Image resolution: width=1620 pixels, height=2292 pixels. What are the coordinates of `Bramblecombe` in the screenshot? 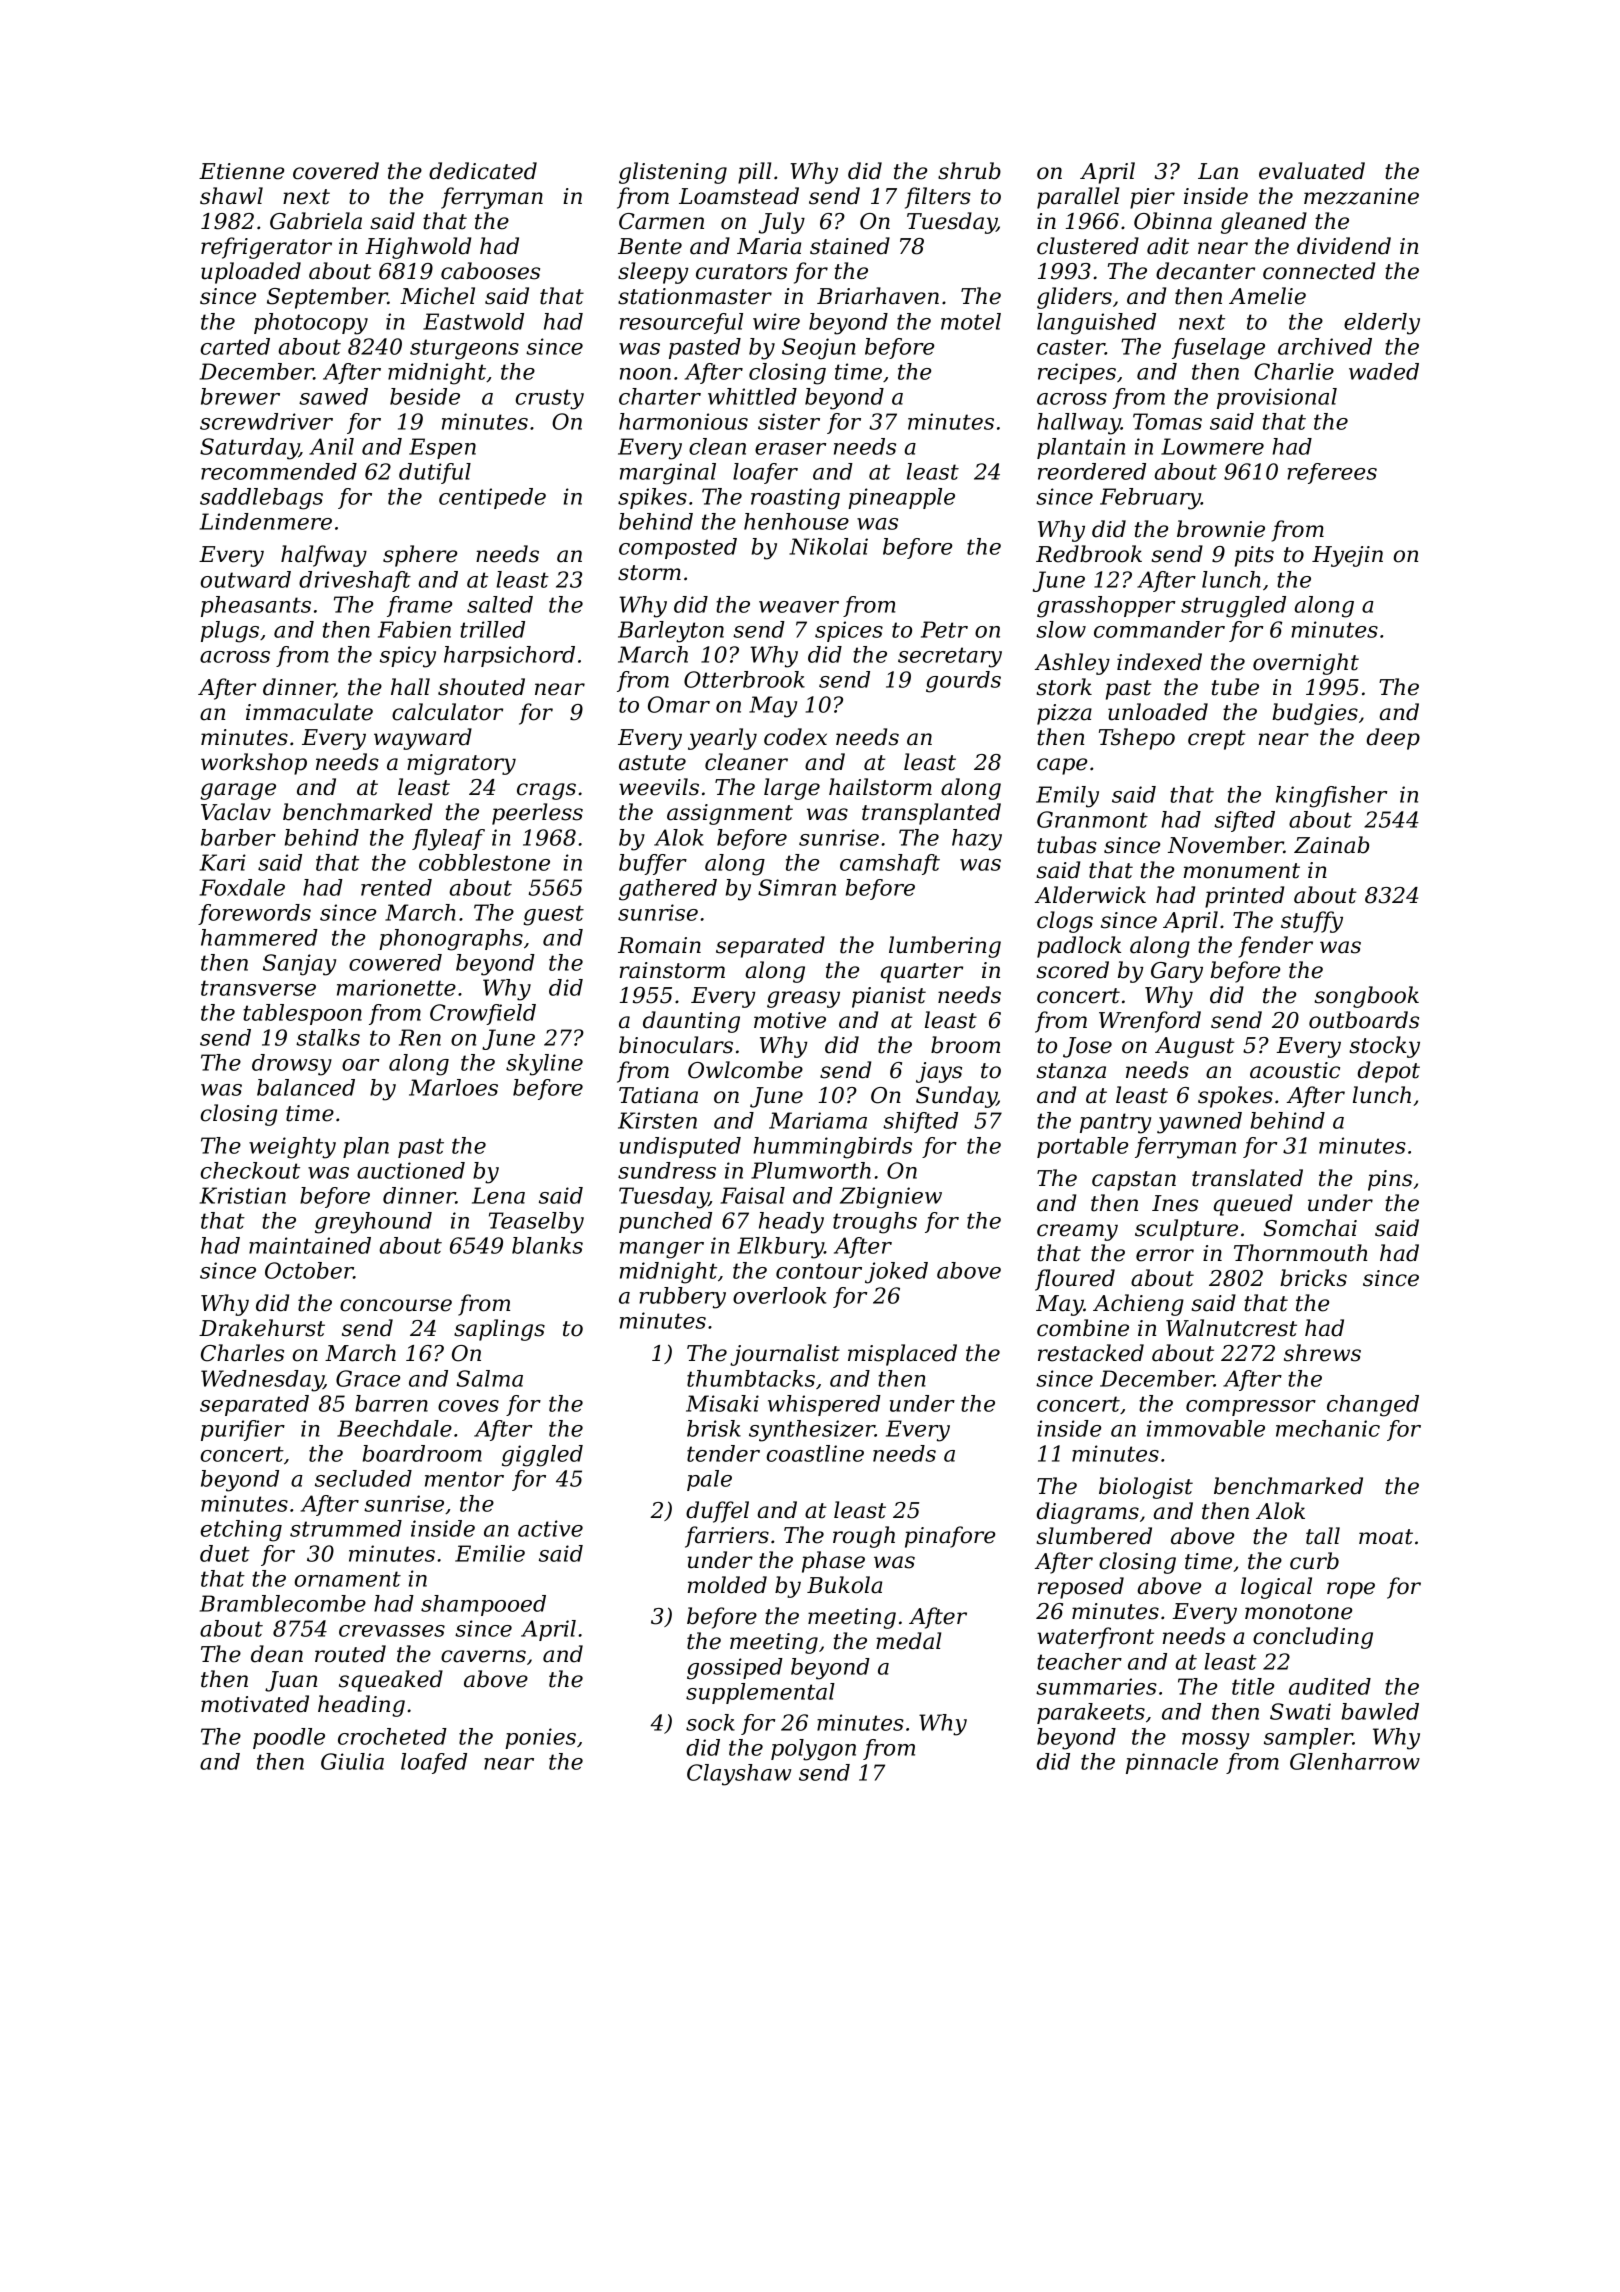 It's located at (283, 1603).
